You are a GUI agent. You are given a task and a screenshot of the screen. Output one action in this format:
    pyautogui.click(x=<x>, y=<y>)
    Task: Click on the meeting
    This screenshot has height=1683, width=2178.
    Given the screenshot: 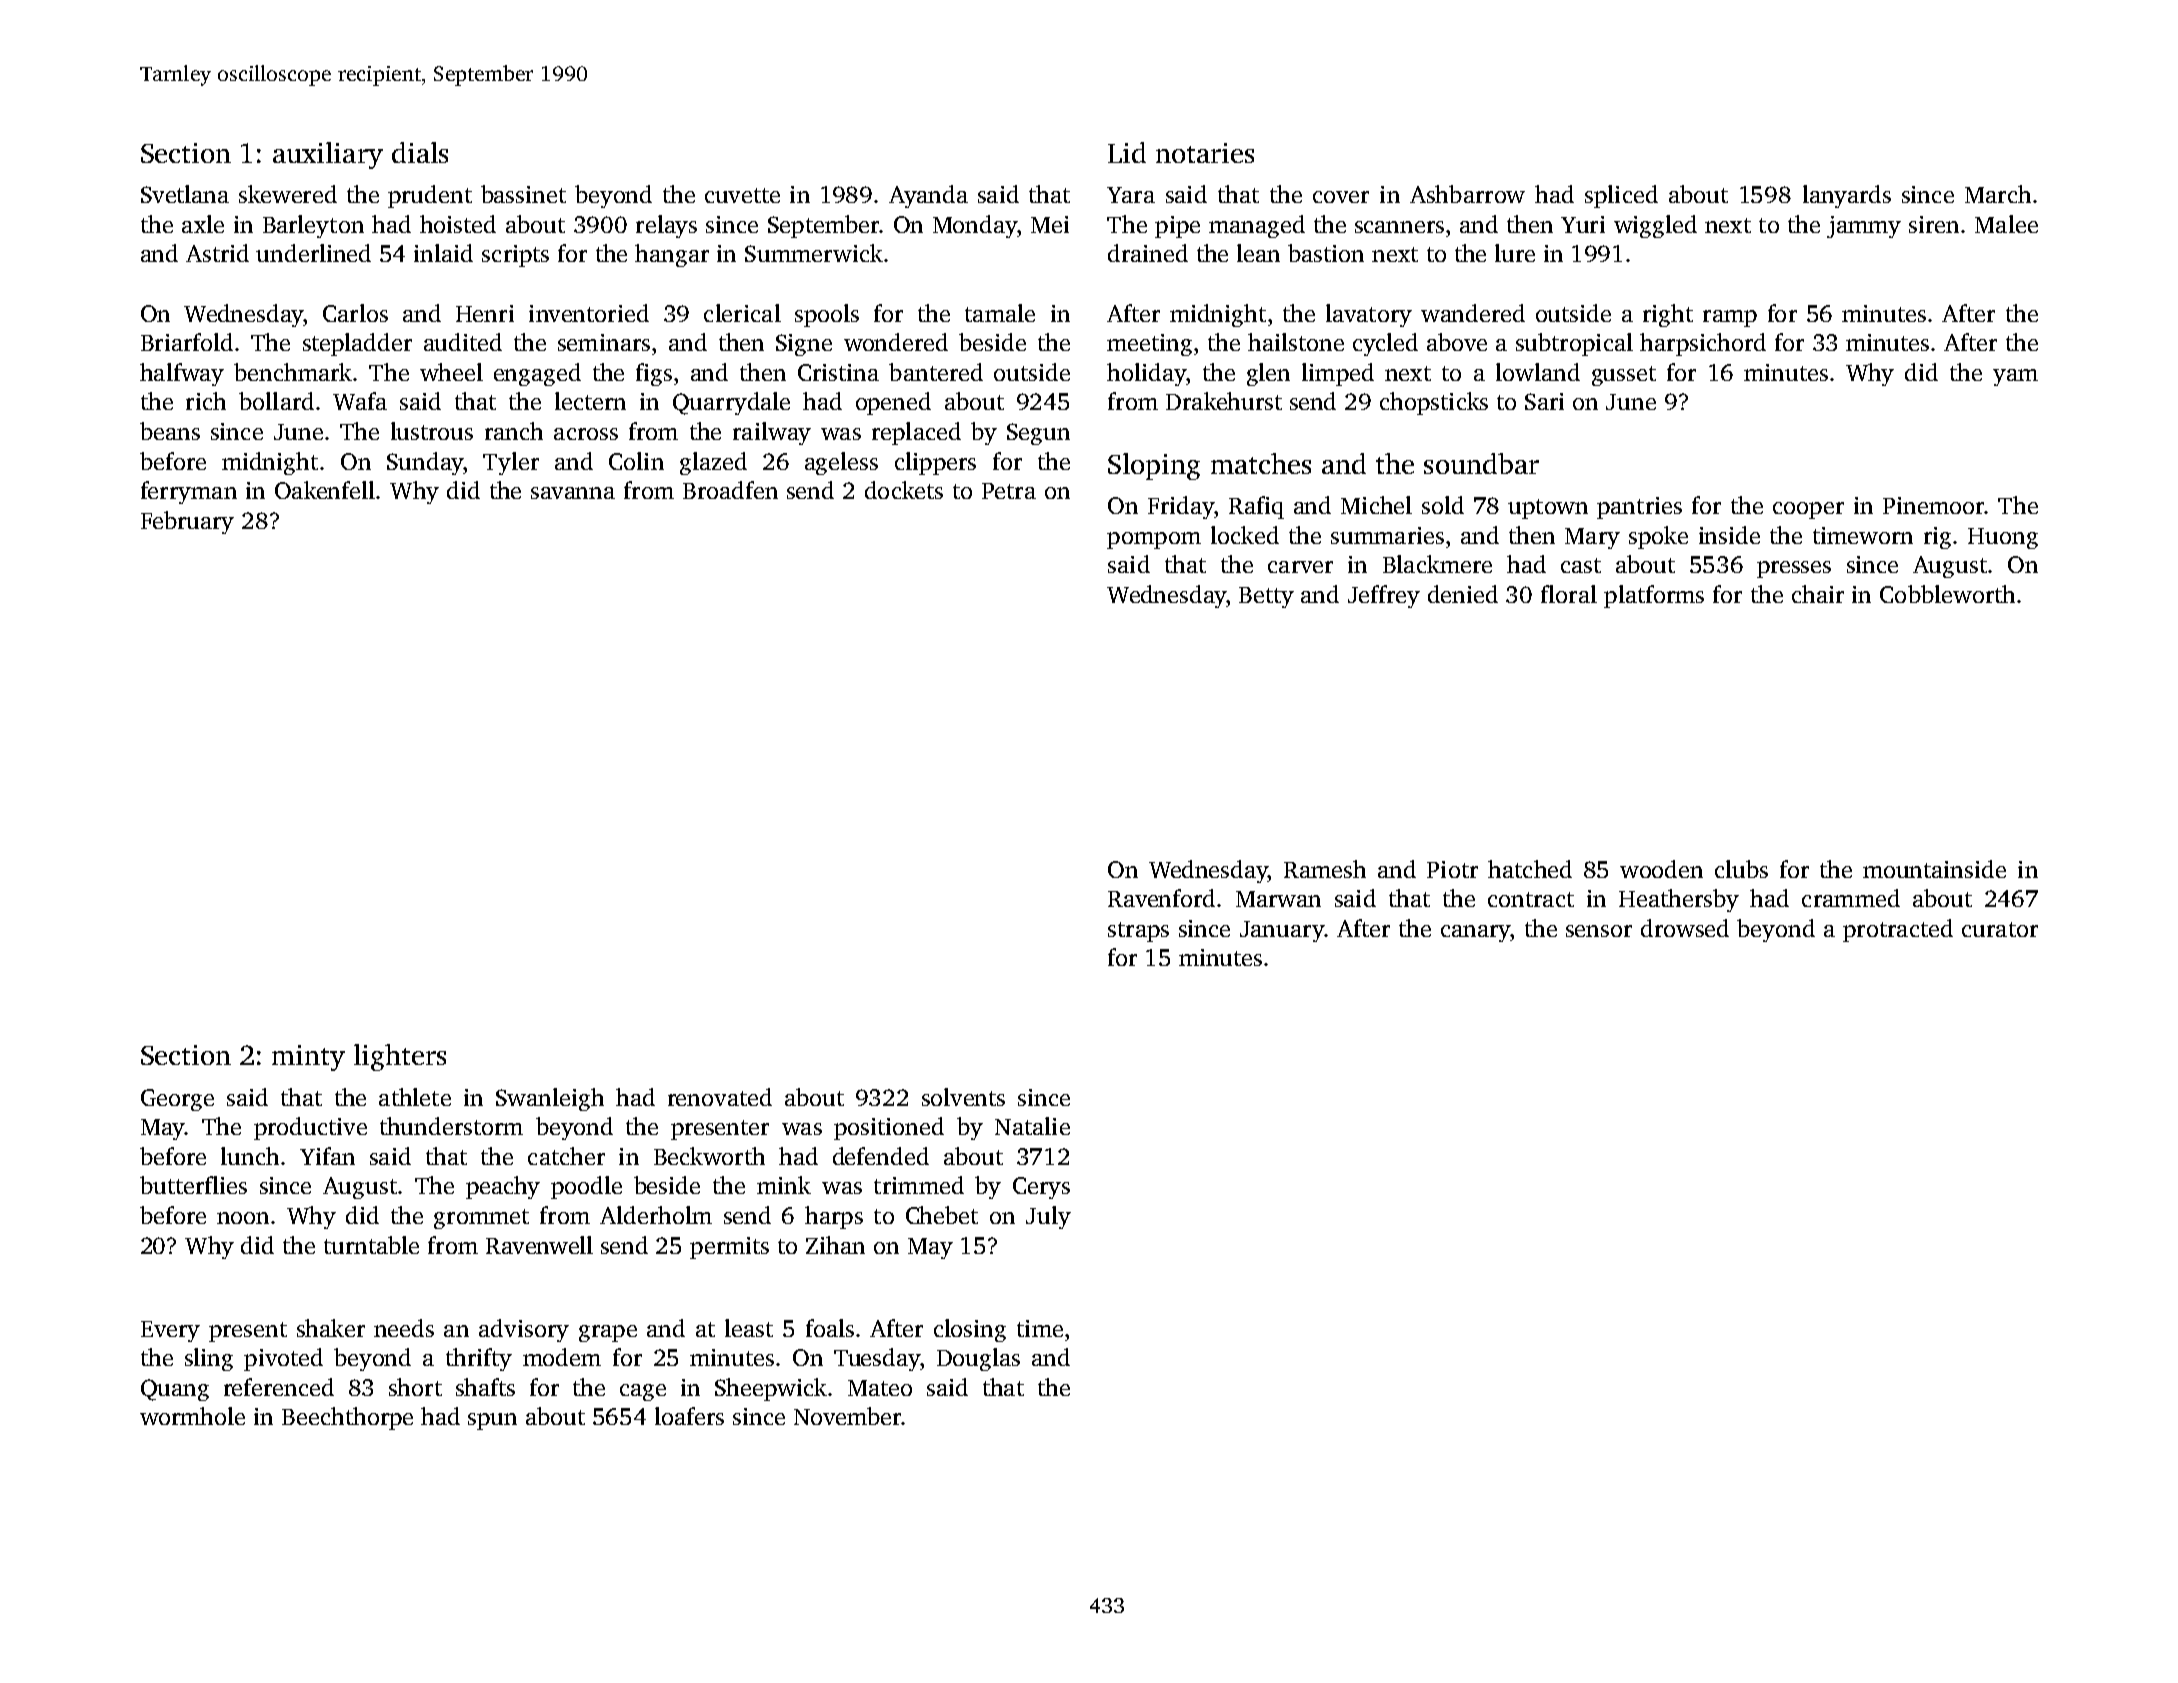 What is the action you would take?
    pyautogui.click(x=1149, y=345)
